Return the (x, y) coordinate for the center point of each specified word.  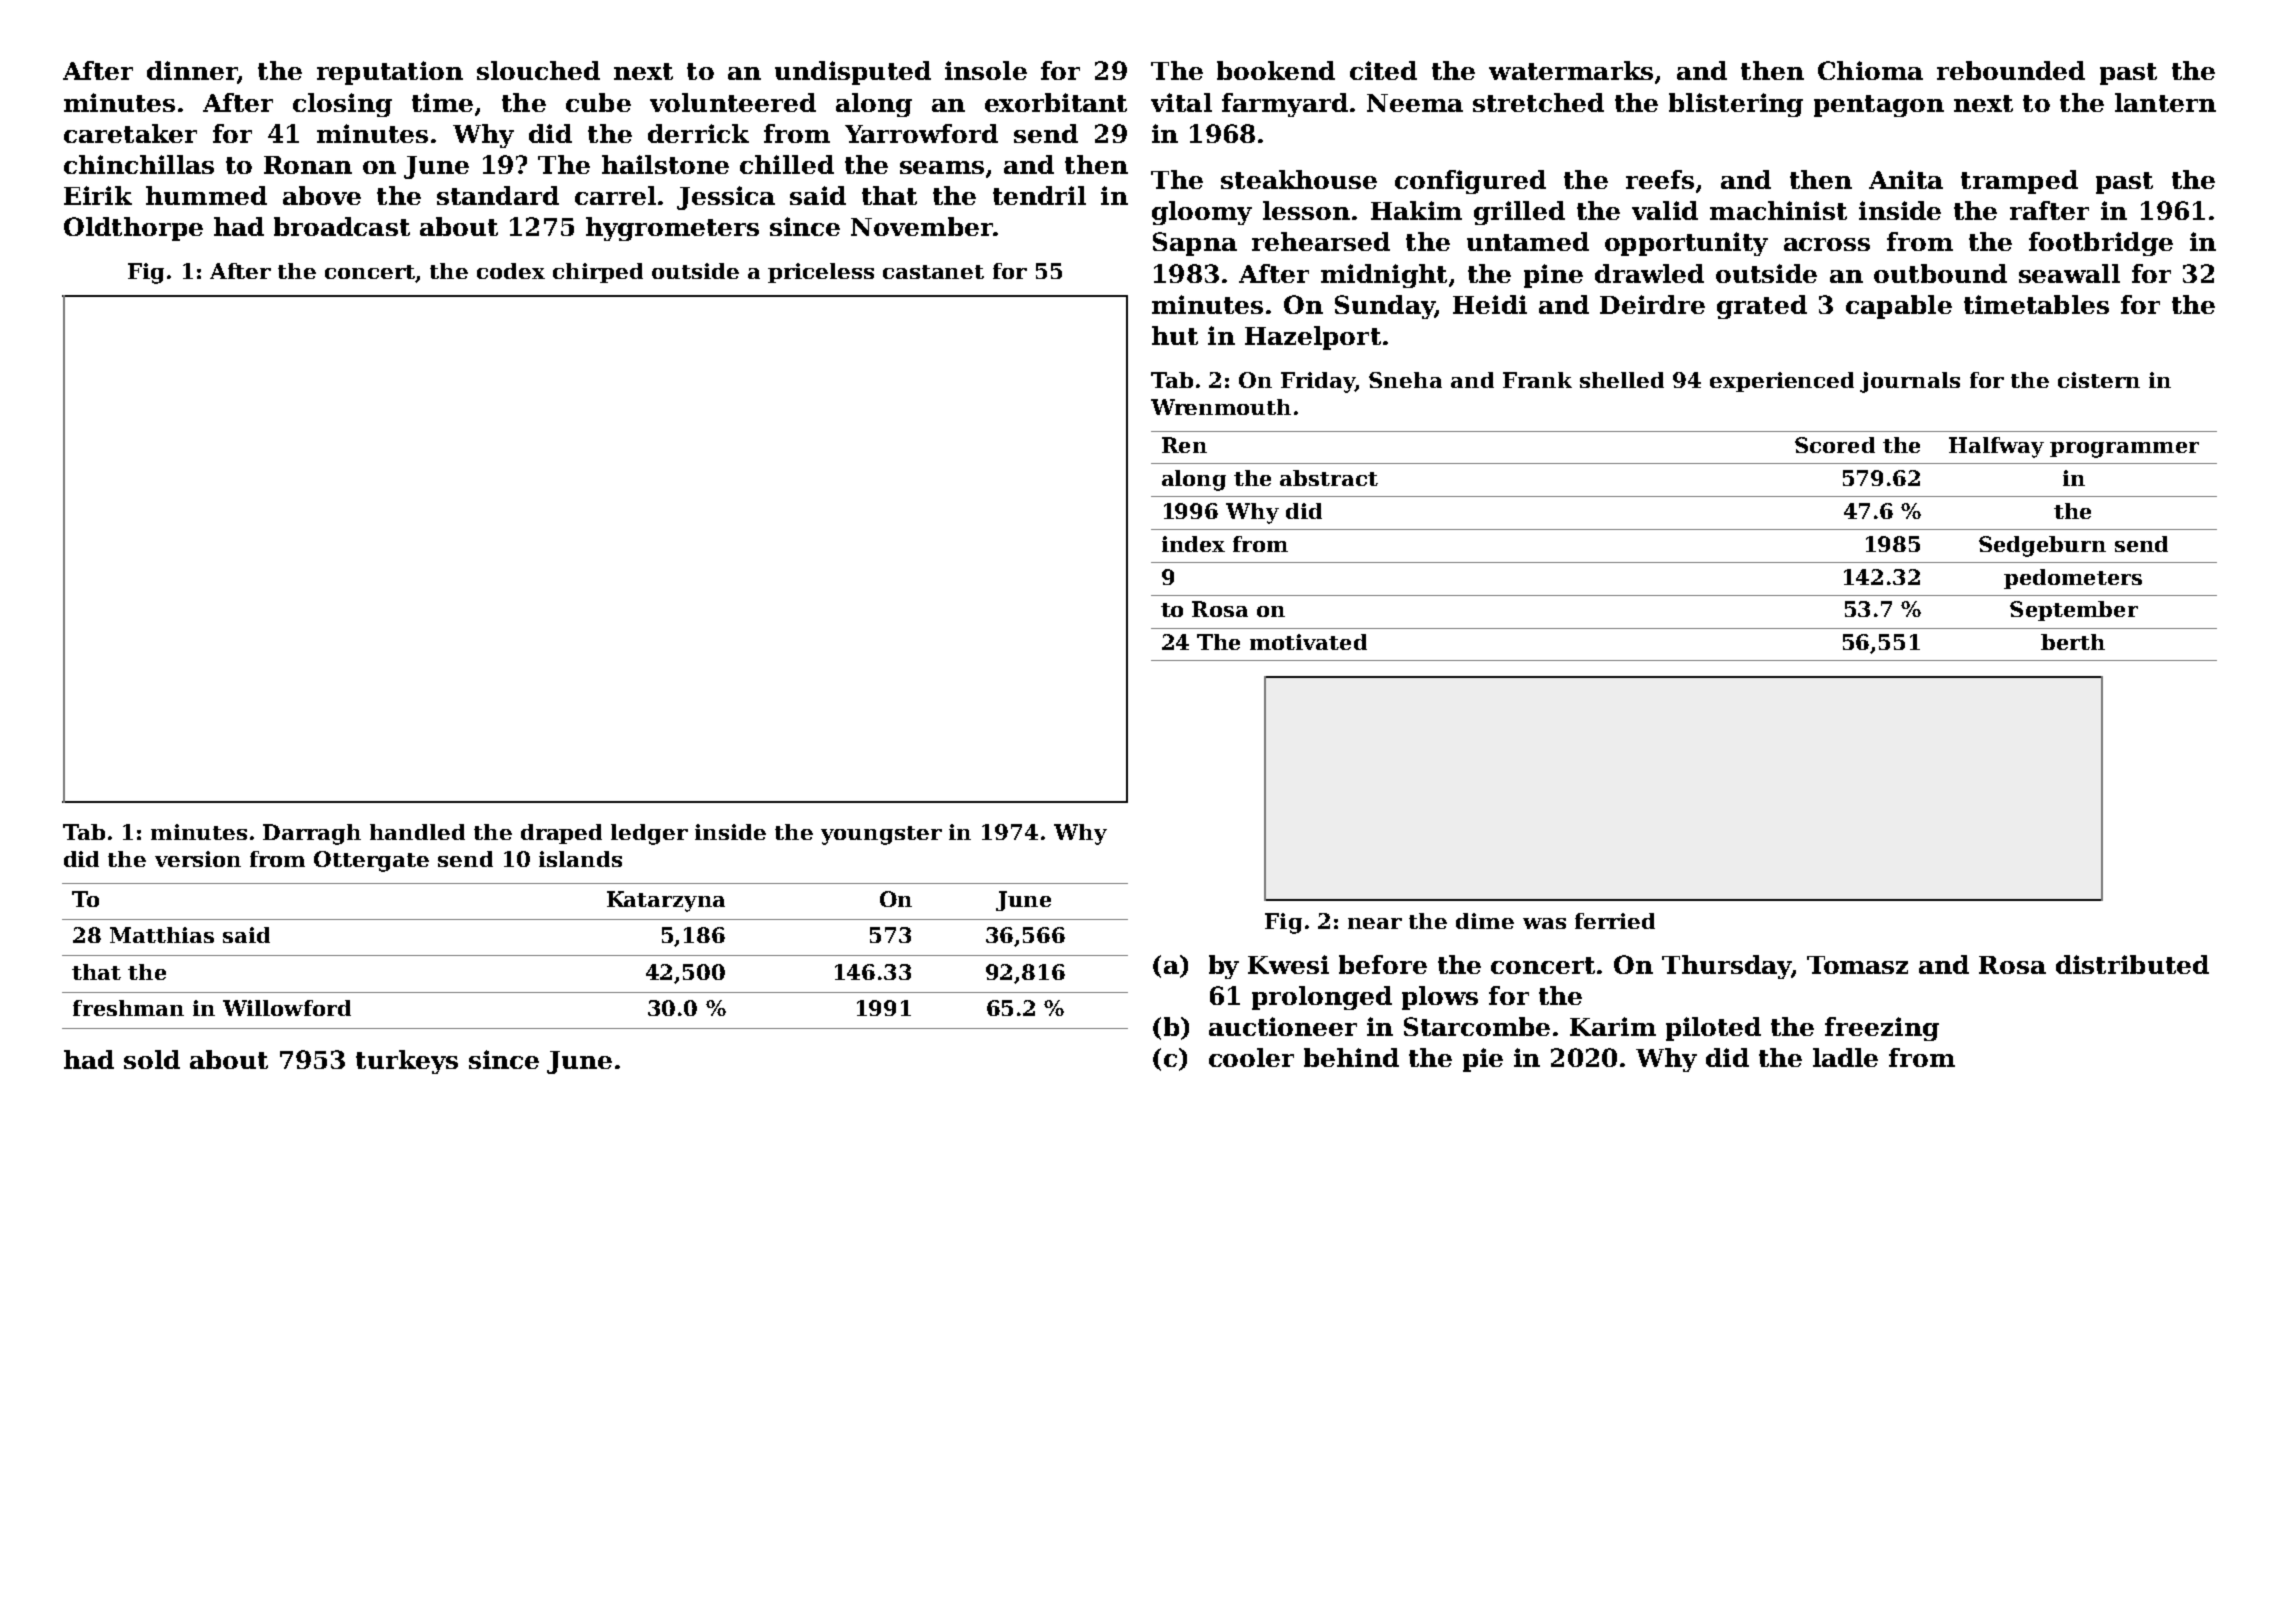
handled (417, 832)
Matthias (162, 935)
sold (152, 1059)
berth (2073, 642)
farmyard (1285, 105)
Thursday (1726, 967)
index (1193, 544)
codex (511, 271)
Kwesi (1288, 964)
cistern (2099, 380)
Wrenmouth (1221, 407)
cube (598, 102)
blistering (1736, 105)
